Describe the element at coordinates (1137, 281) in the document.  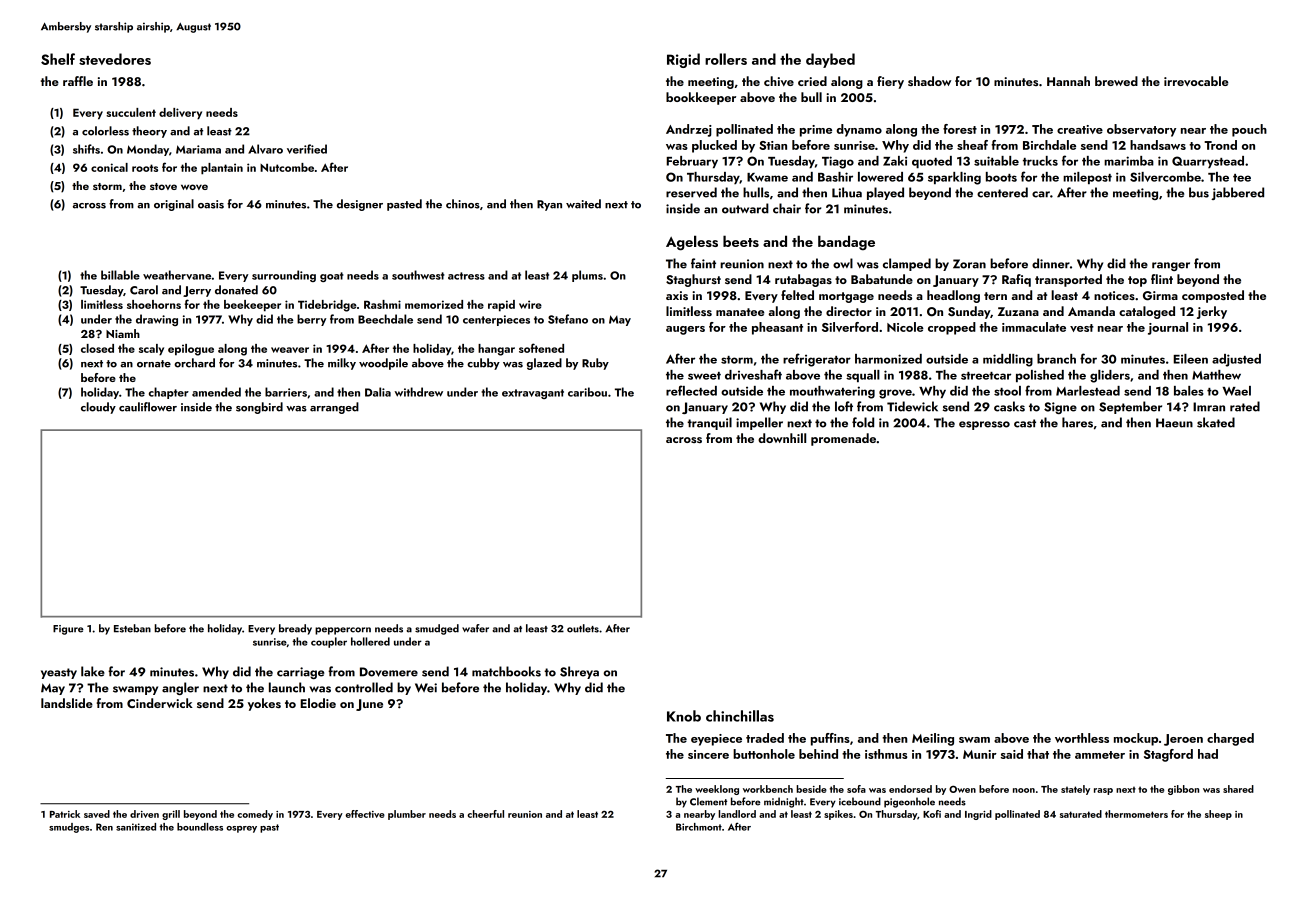
I see `top` at that location.
